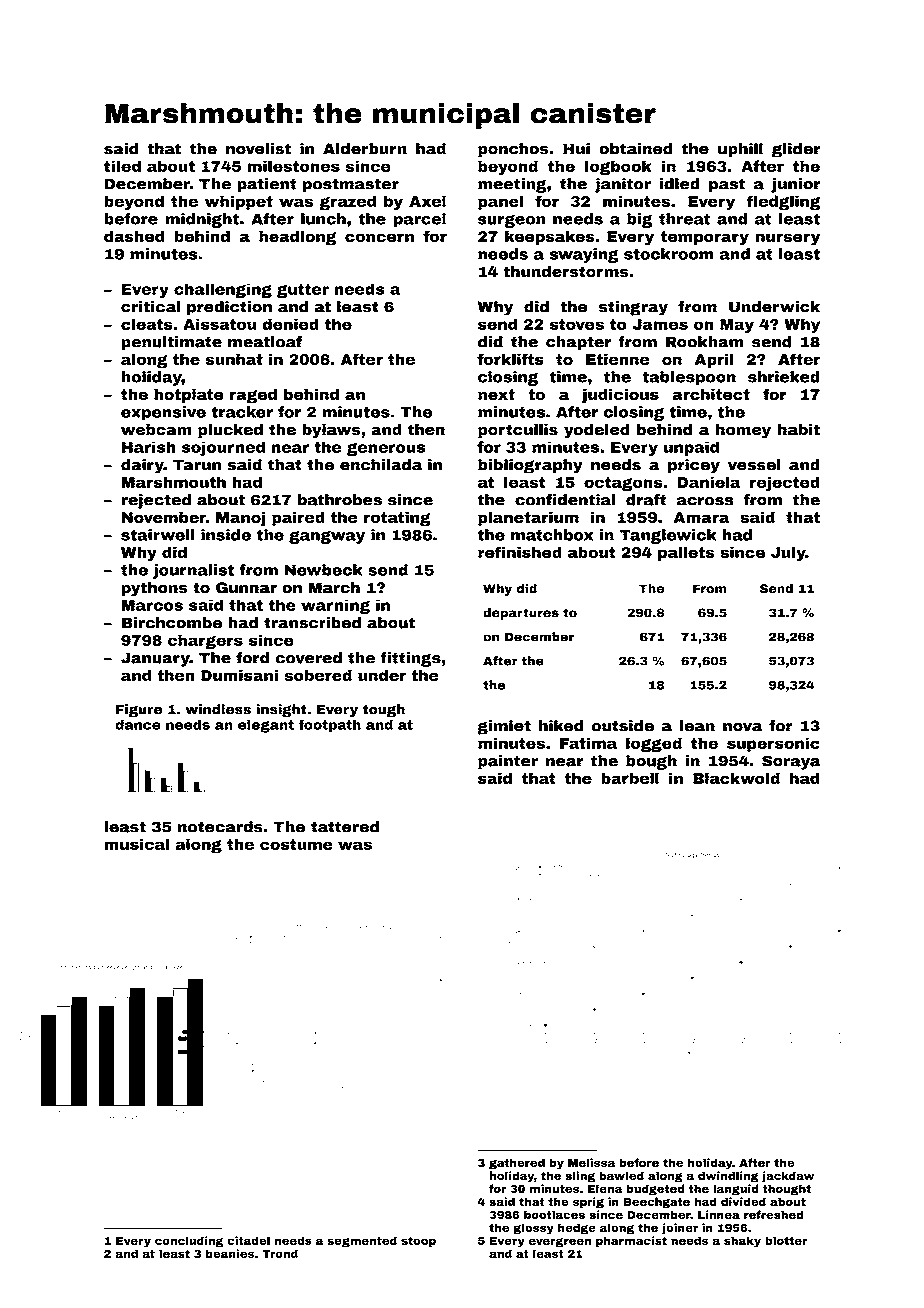  Describe the element at coordinates (754, 465) in the image. I see `vessel` at that location.
